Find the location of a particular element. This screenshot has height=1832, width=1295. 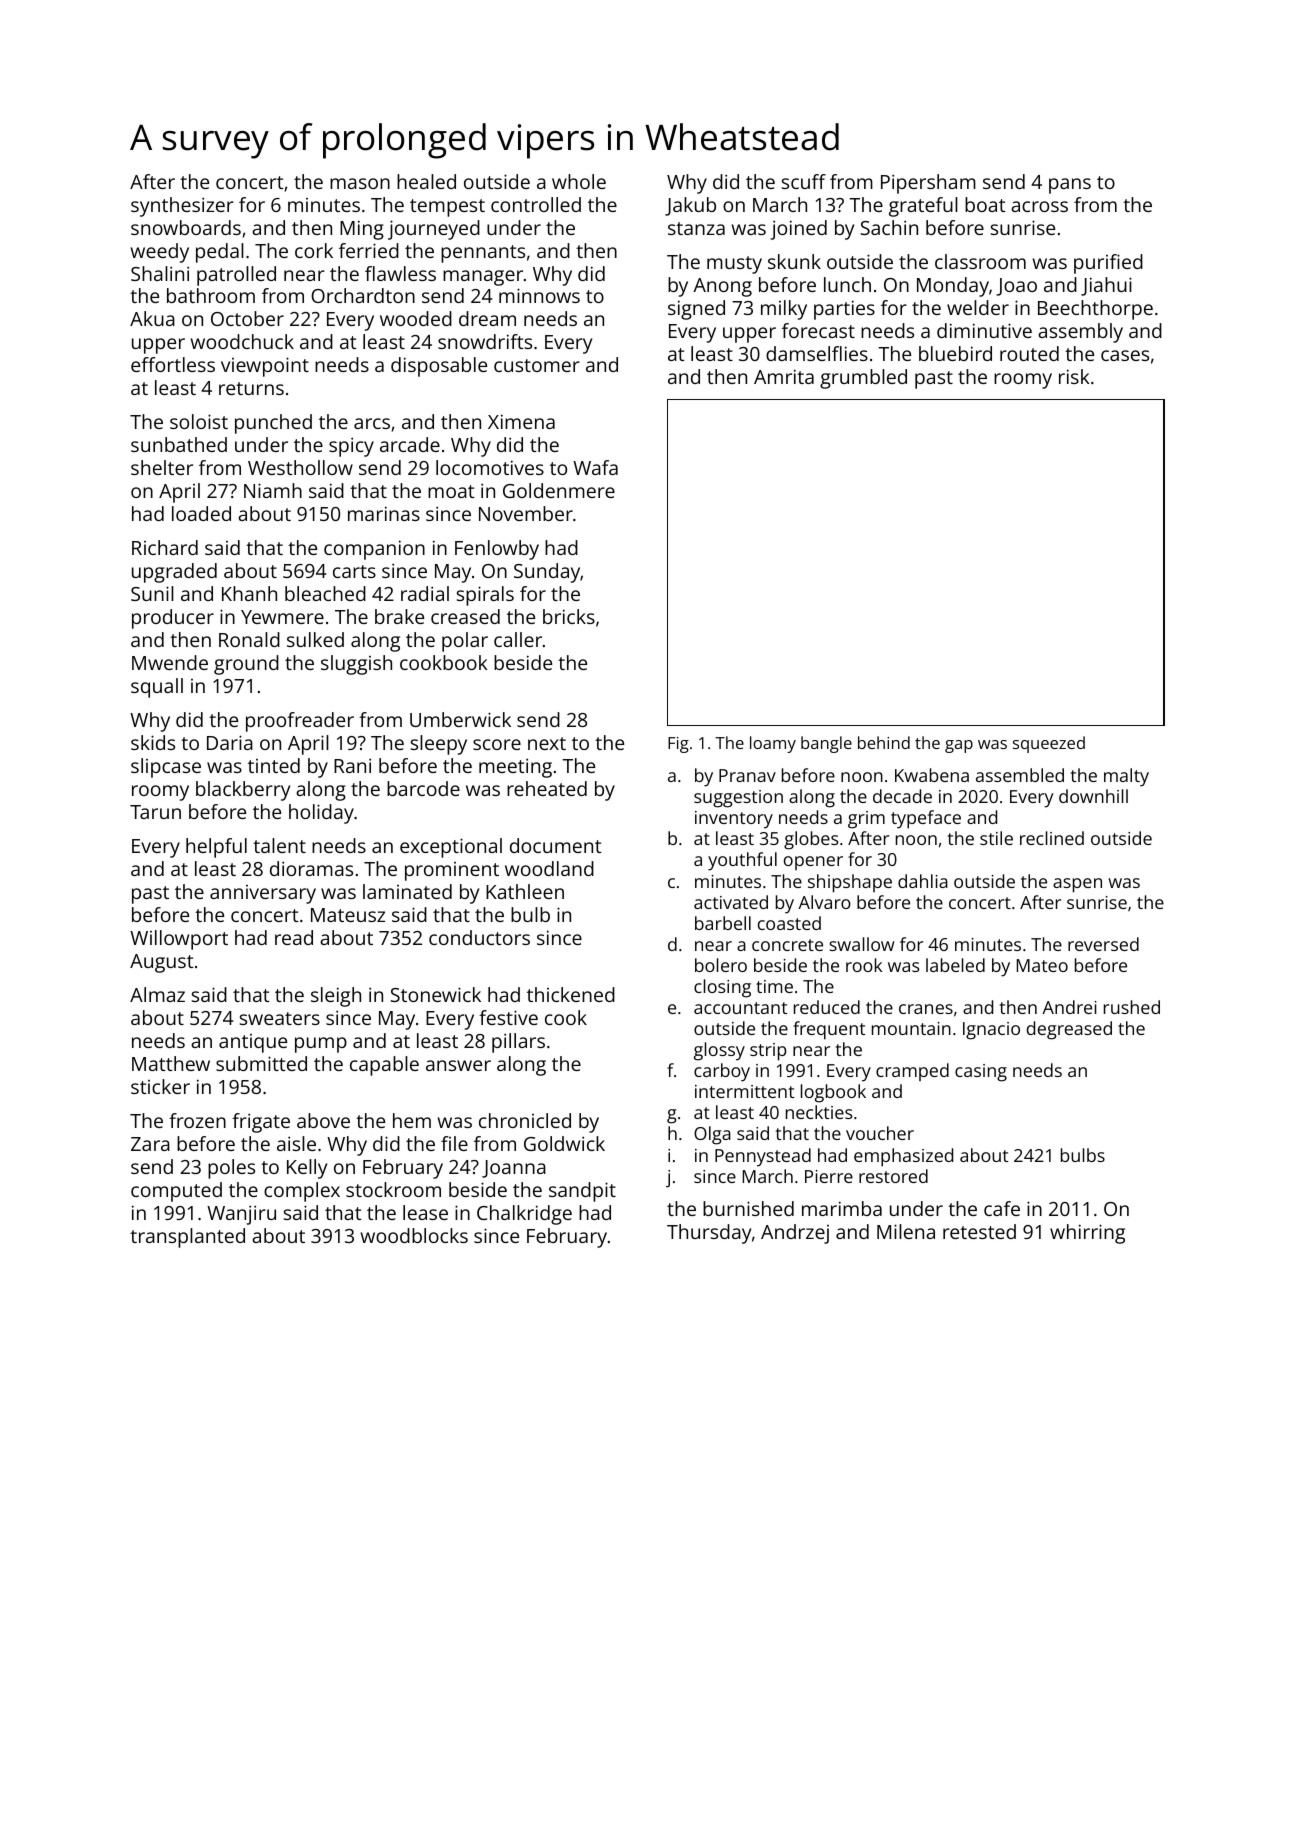

Beechthorpe is located at coordinates (1095, 310).
